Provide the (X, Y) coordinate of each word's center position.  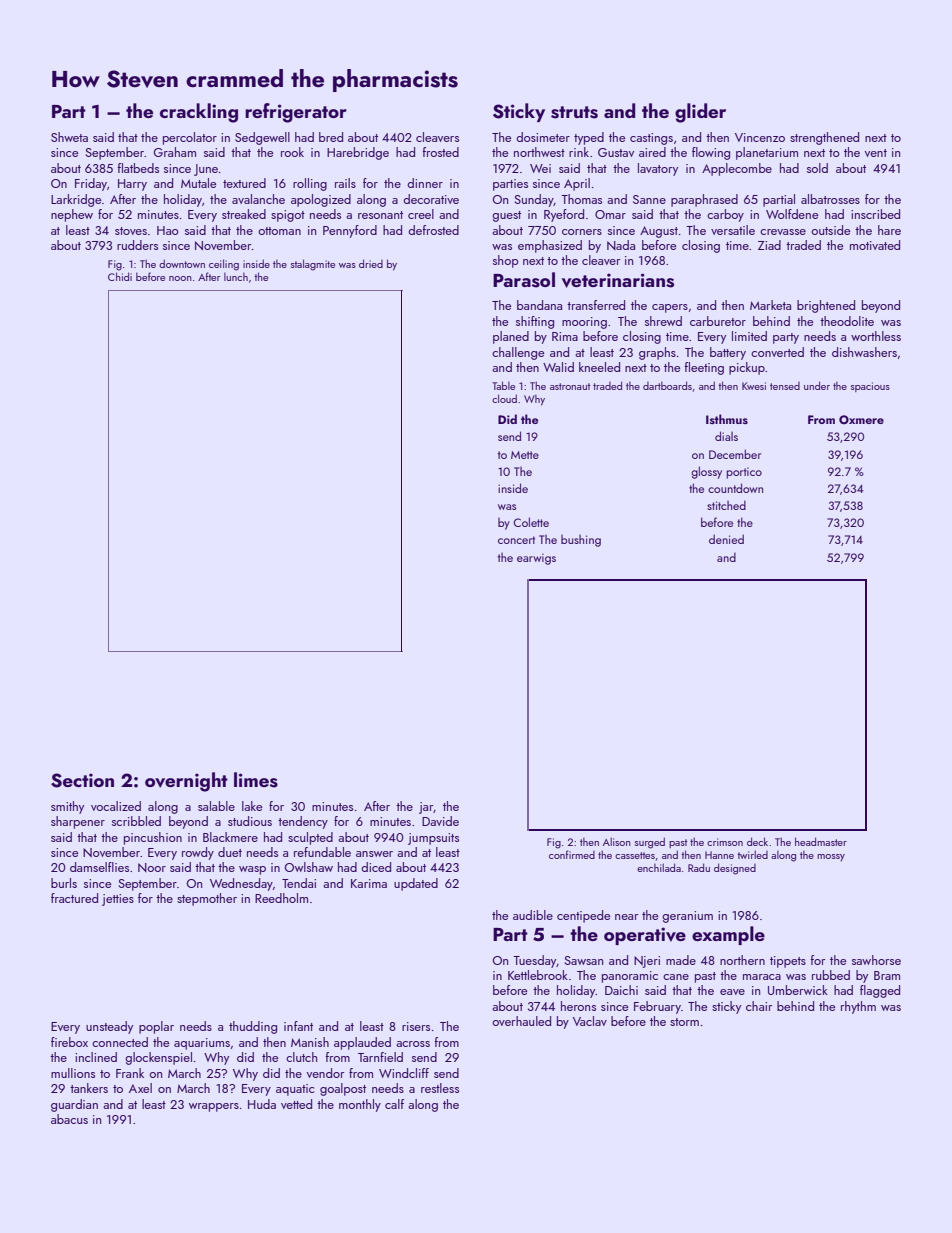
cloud (504, 398)
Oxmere (861, 420)
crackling (199, 113)
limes (256, 780)
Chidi (120, 276)
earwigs (536, 559)
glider (700, 113)
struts (574, 112)
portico (744, 473)
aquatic (295, 1090)
